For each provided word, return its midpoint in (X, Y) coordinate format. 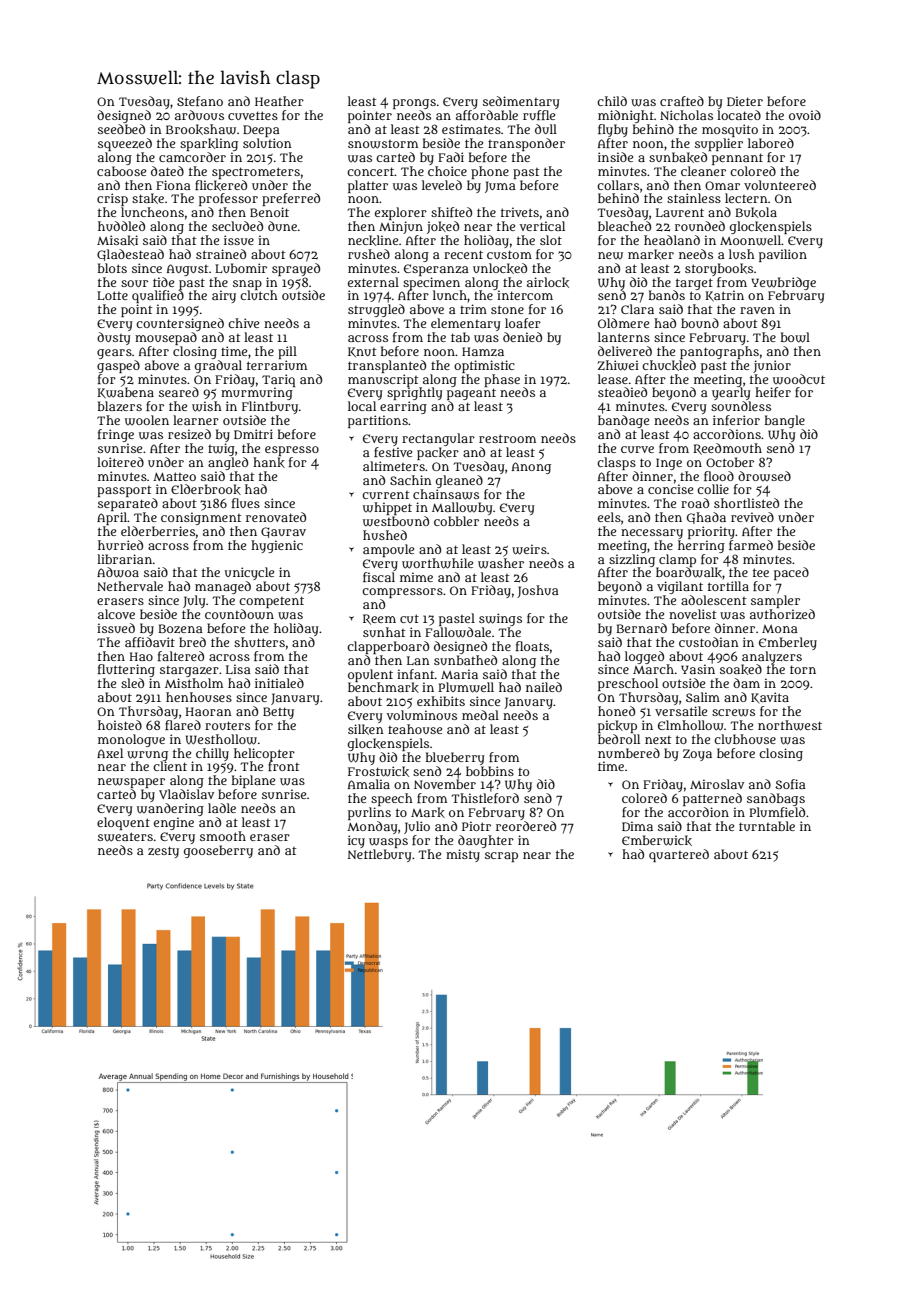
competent (271, 602)
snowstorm (383, 144)
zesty (163, 852)
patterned (712, 799)
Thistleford (485, 798)
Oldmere (623, 323)
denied (522, 337)
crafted (682, 101)
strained (221, 254)
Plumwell (466, 687)
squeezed (125, 144)
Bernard (641, 628)
